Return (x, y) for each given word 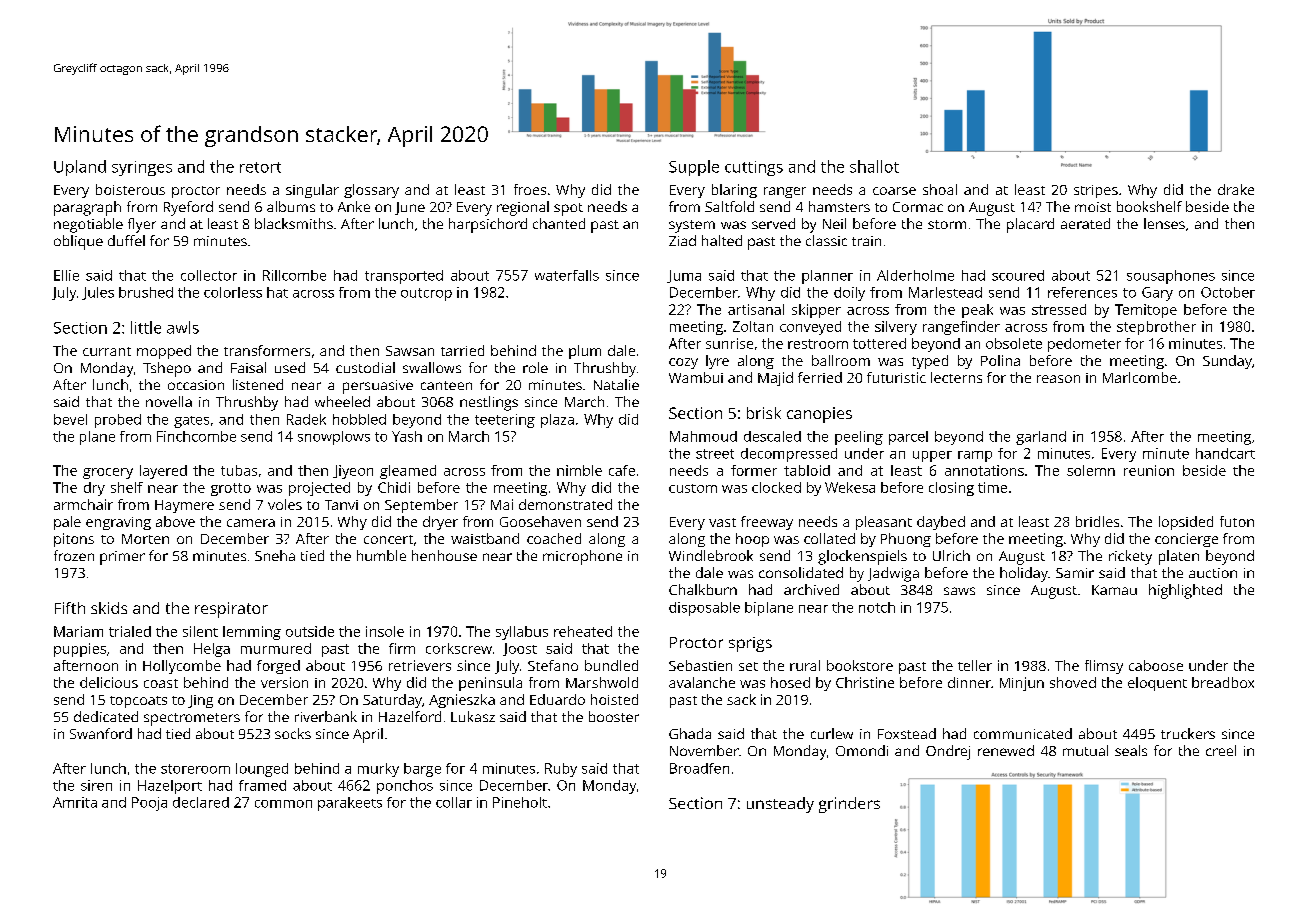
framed (262, 785)
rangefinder (961, 328)
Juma (684, 276)
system (692, 226)
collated (829, 538)
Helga (212, 650)
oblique (78, 242)
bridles (1097, 521)
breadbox (1223, 682)
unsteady (780, 805)
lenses (1164, 223)
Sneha (275, 555)
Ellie (66, 275)
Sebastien (700, 665)
